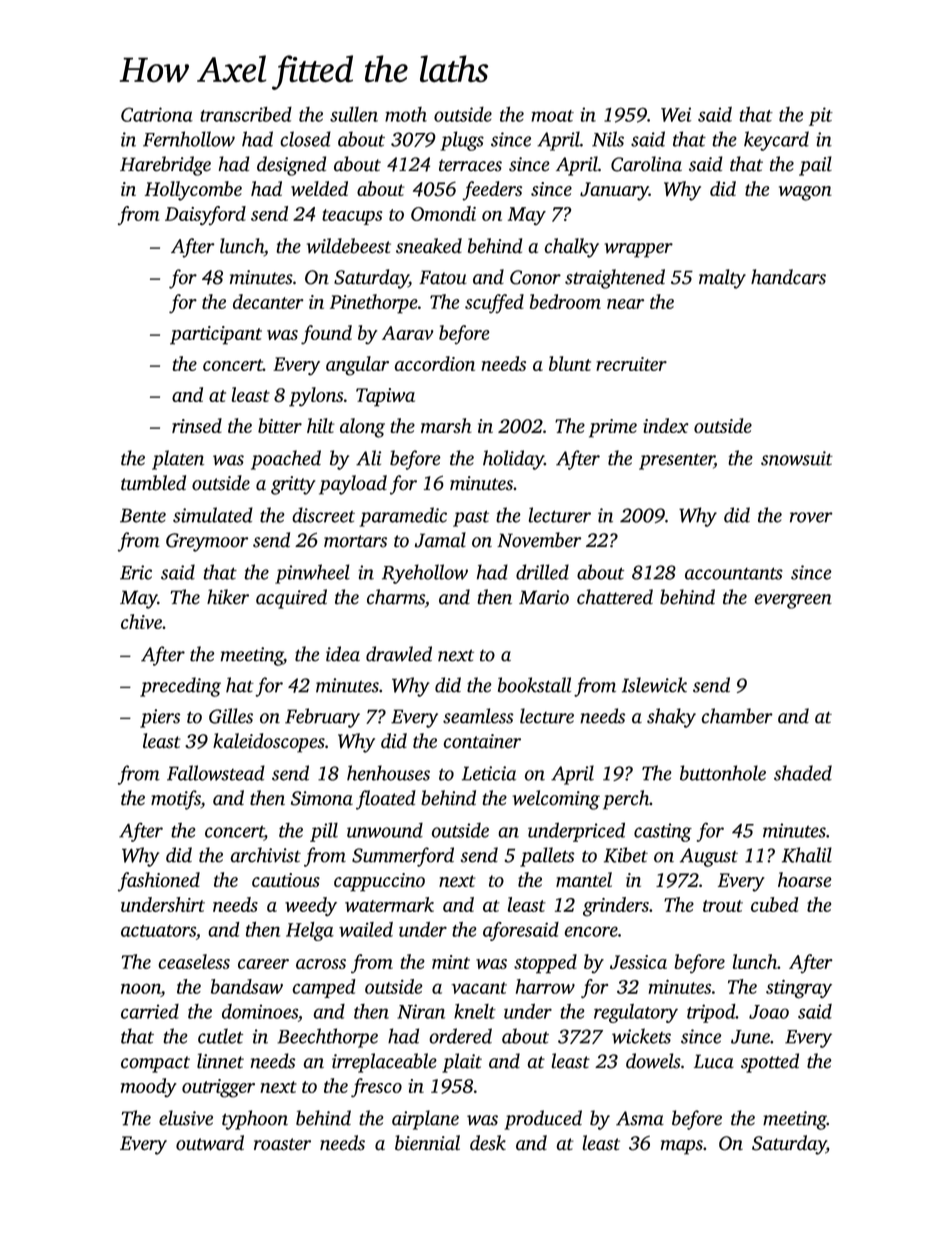 Image resolution: width=952 pixels, height=1233 pixels. Describe the element at coordinates (210, 1143) in the screenshot. I see `outward` at that location.
